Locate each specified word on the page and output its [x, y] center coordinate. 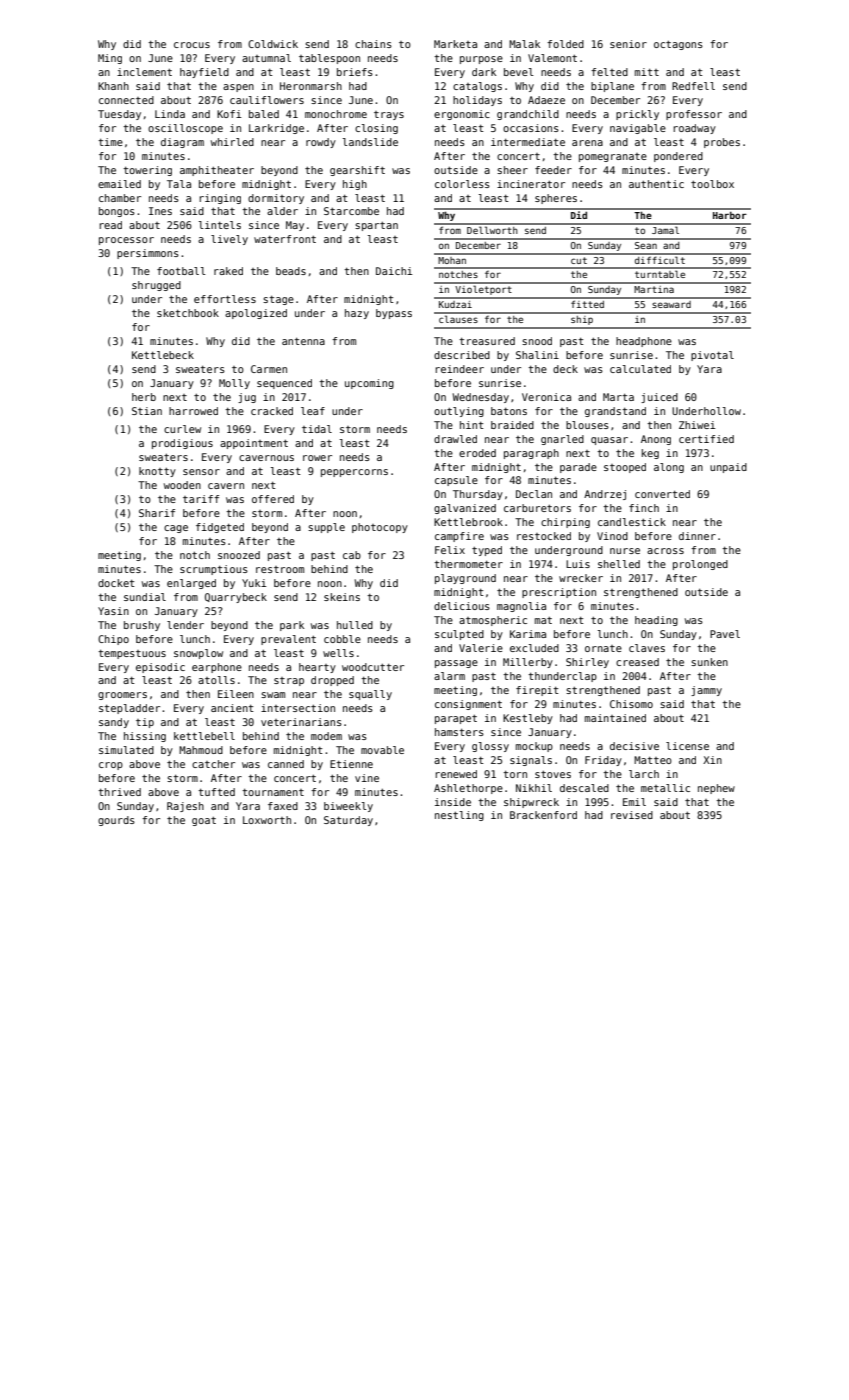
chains [373, 44]
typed [487, 551]
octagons [678, 45]
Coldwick [273, 44]
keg [650, 454]
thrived [119, 792]
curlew [182, 429]
